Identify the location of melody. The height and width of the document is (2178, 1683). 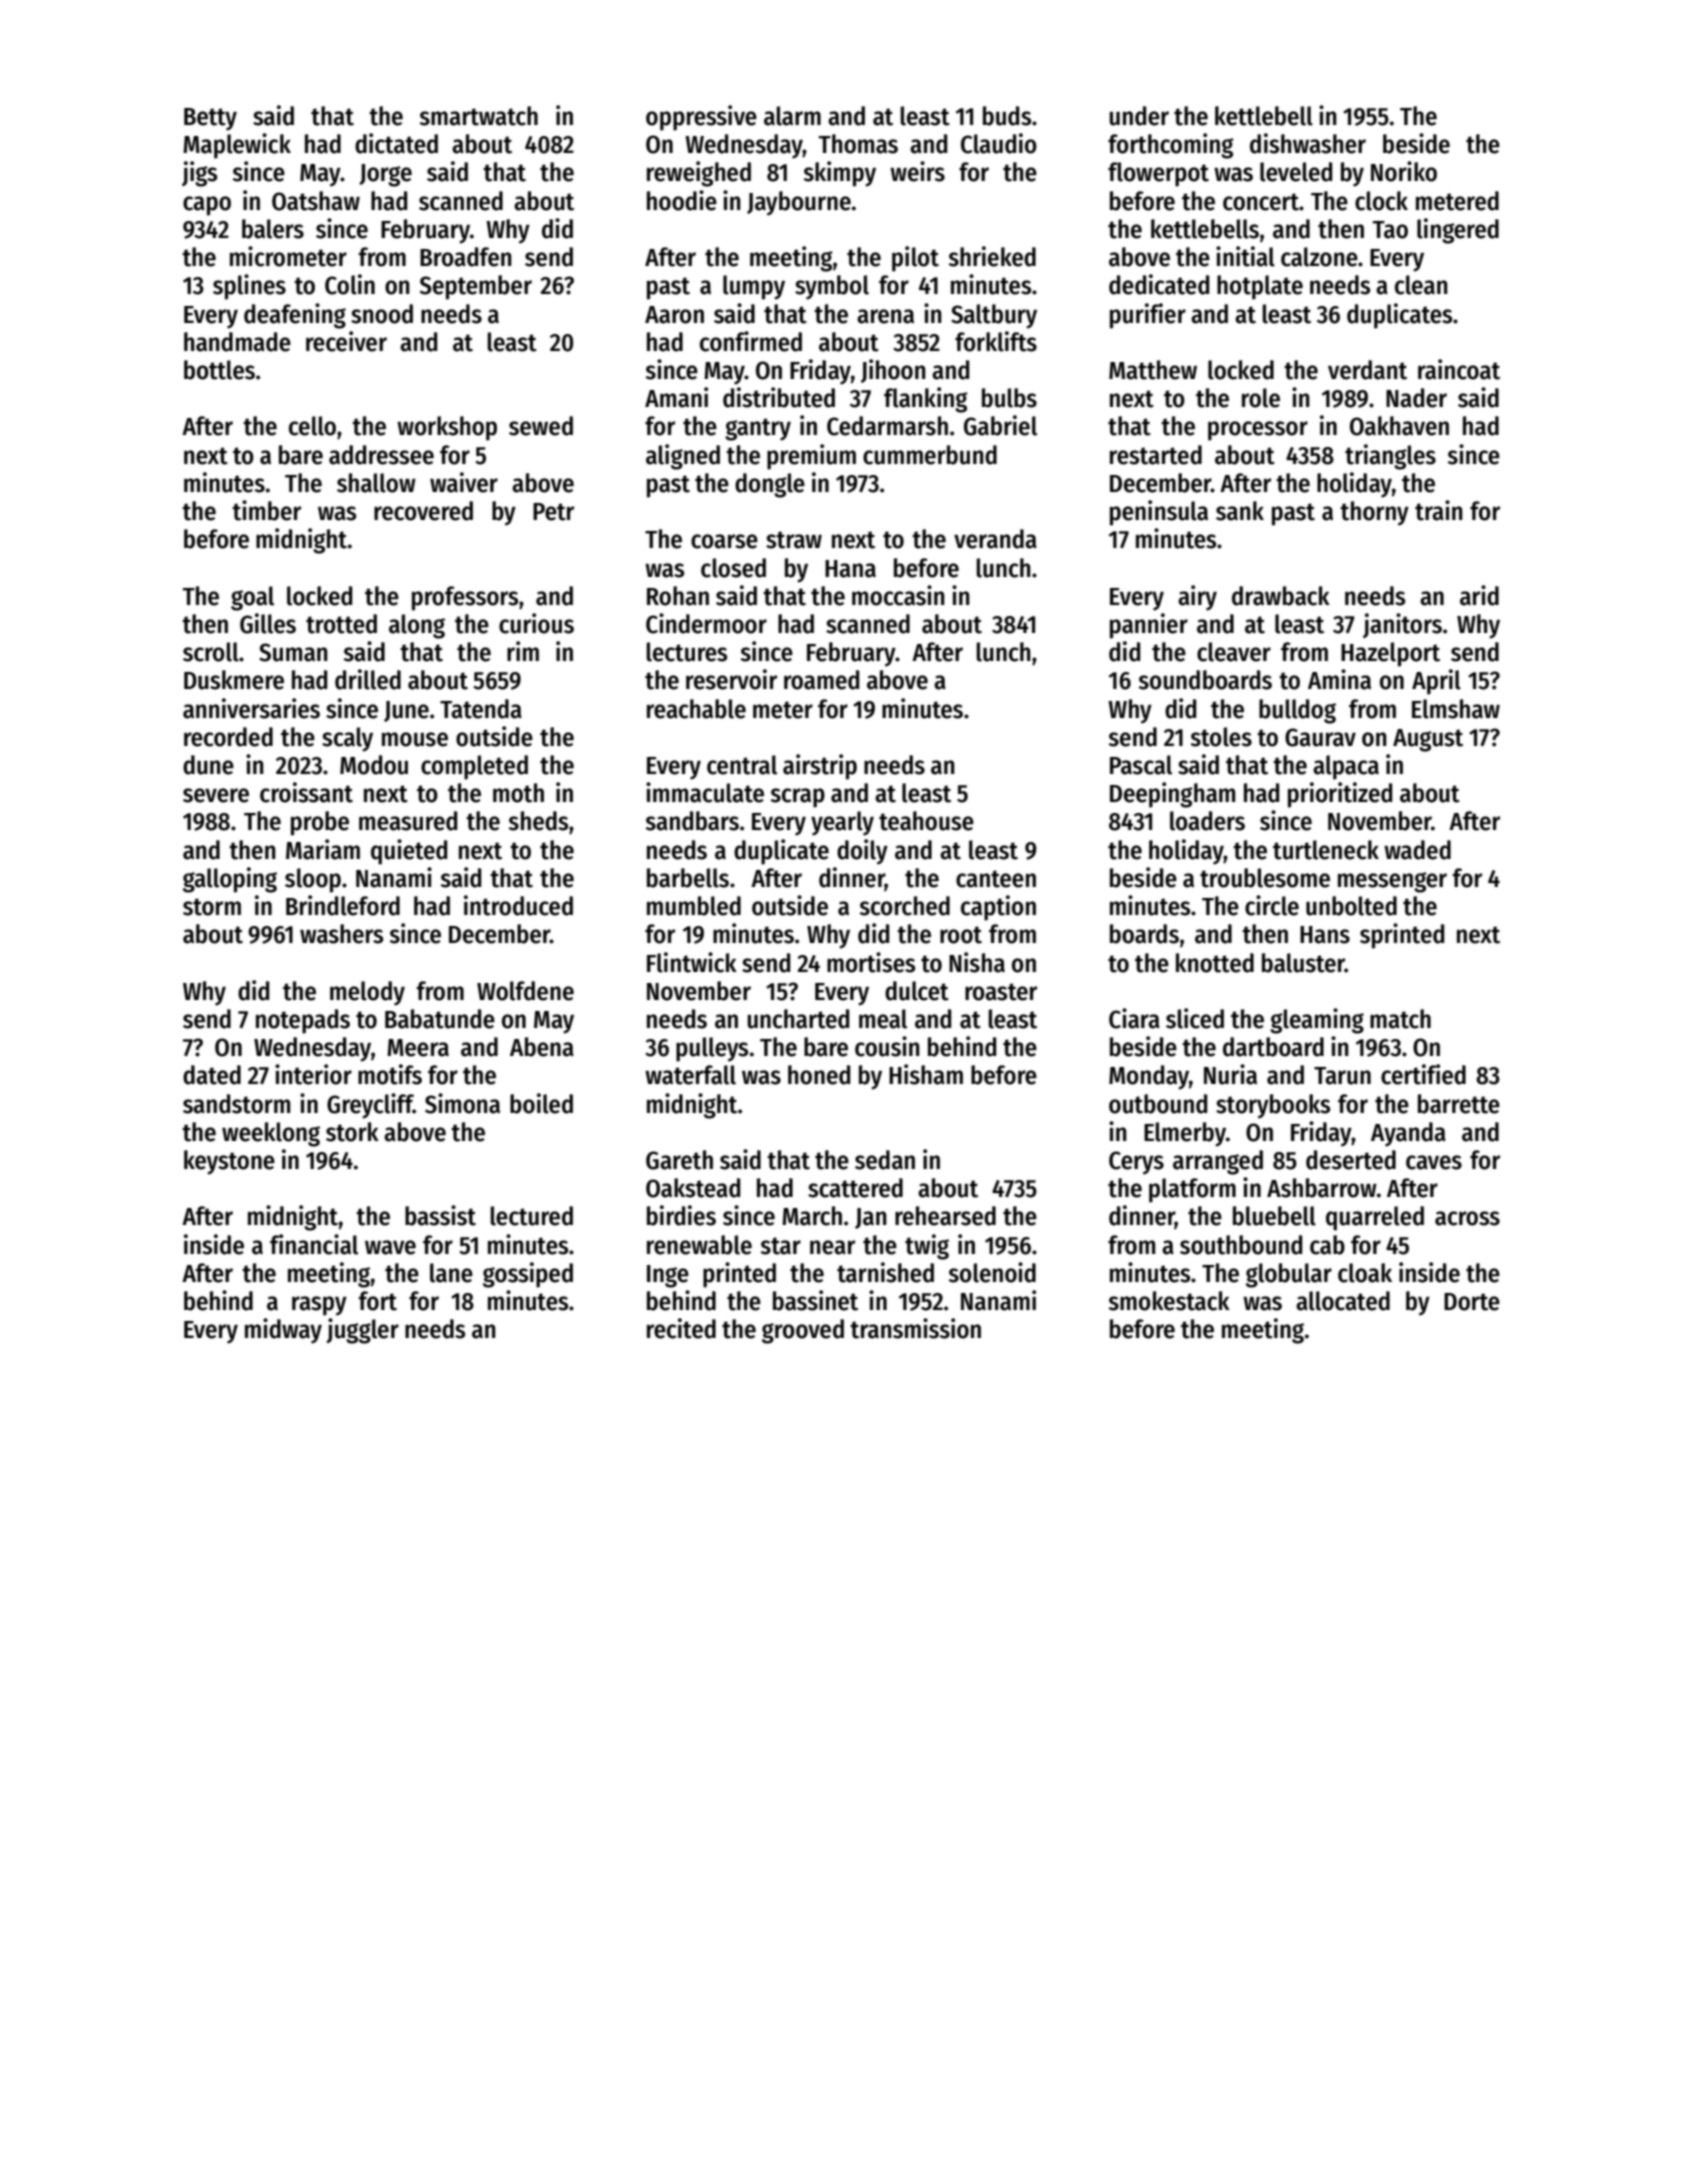
(367, 993).
